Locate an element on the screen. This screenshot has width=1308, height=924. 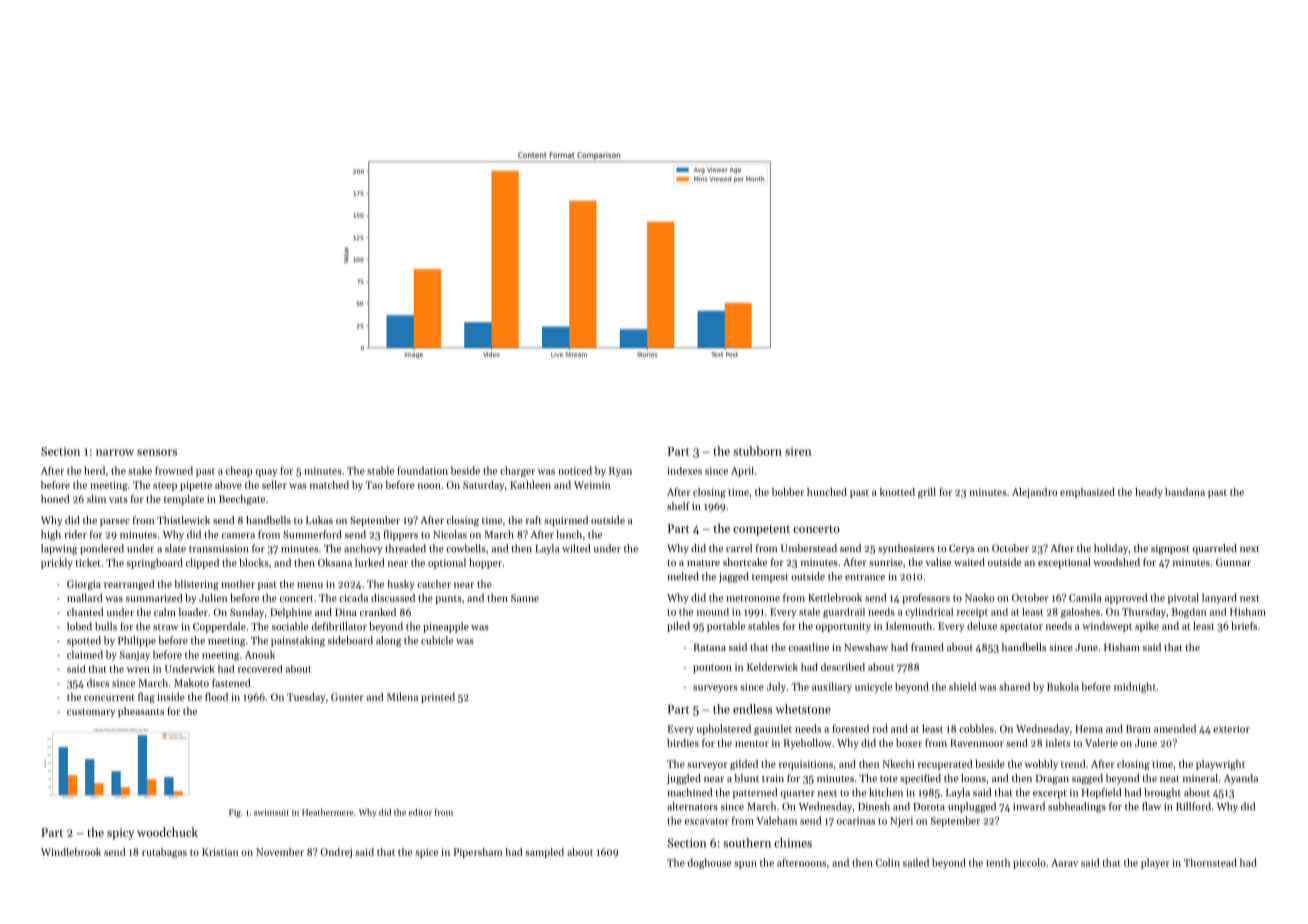
bandana is located at coordinates (1185, 492).
